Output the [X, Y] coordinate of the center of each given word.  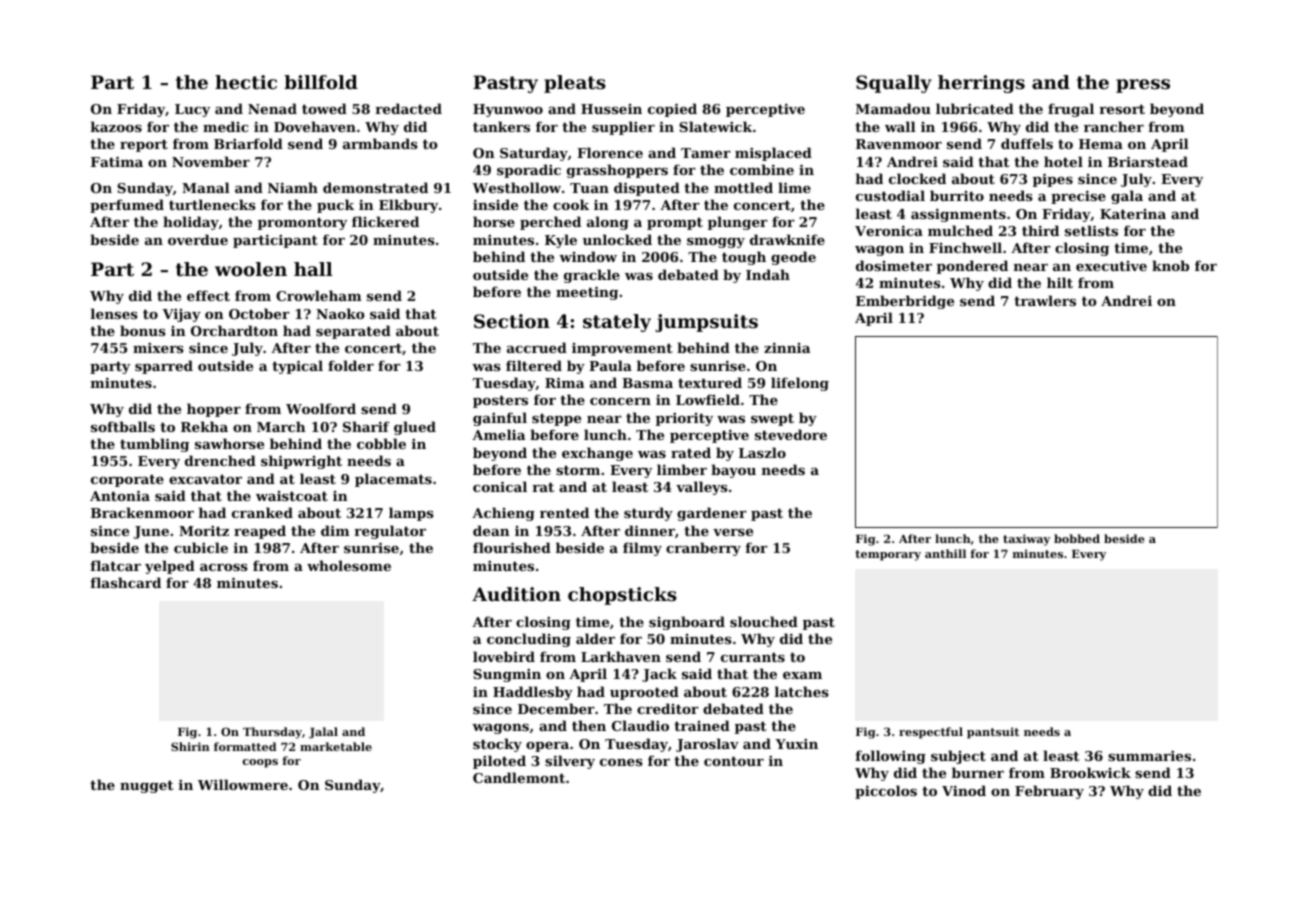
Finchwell [965, 247]
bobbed [1077, 538]
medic [225, 126]
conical [500, 486]
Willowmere [243, 784]
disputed [647, 189]
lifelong [800, 384]
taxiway [1026, 540]
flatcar [116, 565]
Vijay [181, 315]
